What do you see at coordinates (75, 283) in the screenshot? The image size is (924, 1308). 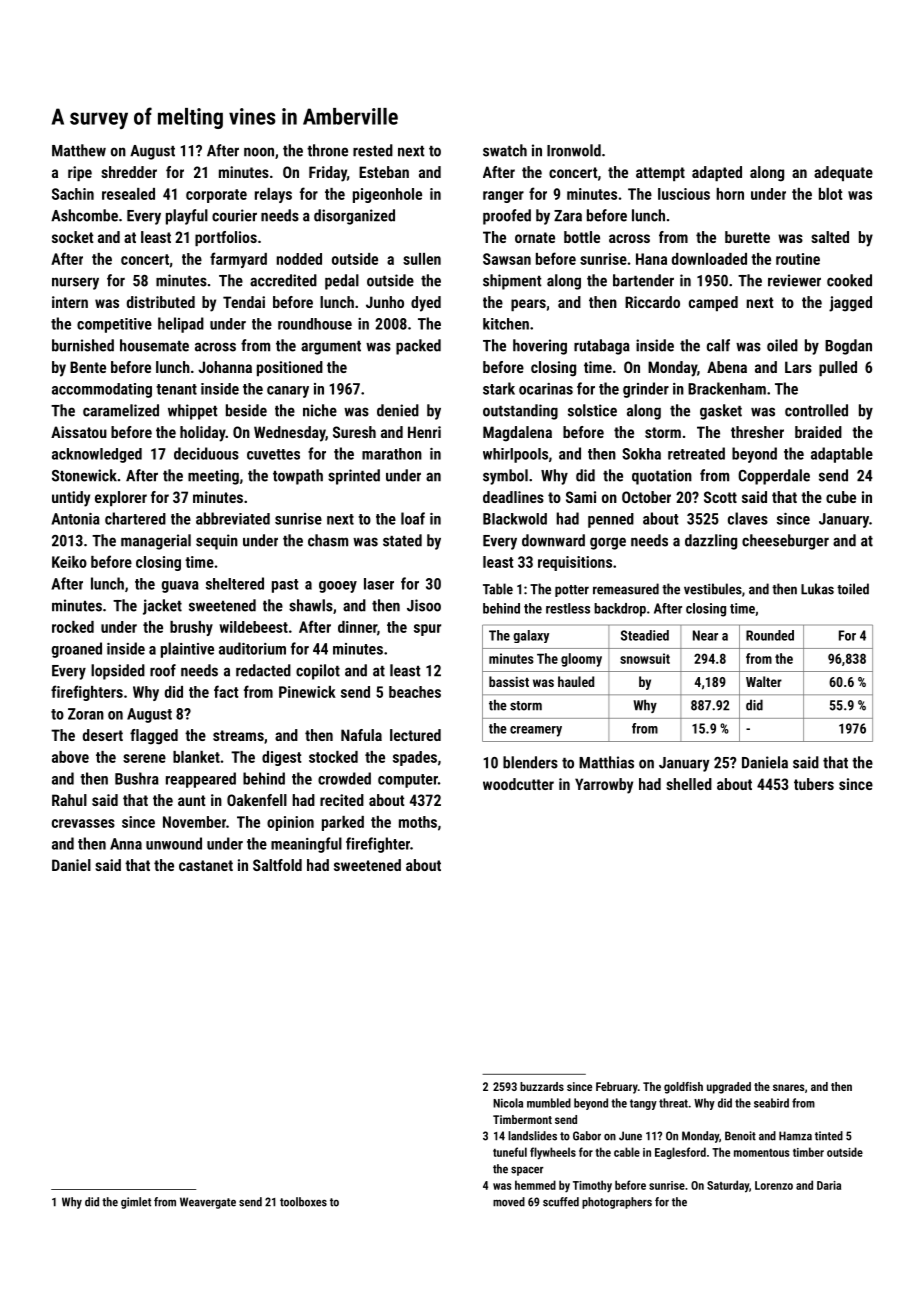 I see `nursery` at bounding box center [75, 283].
